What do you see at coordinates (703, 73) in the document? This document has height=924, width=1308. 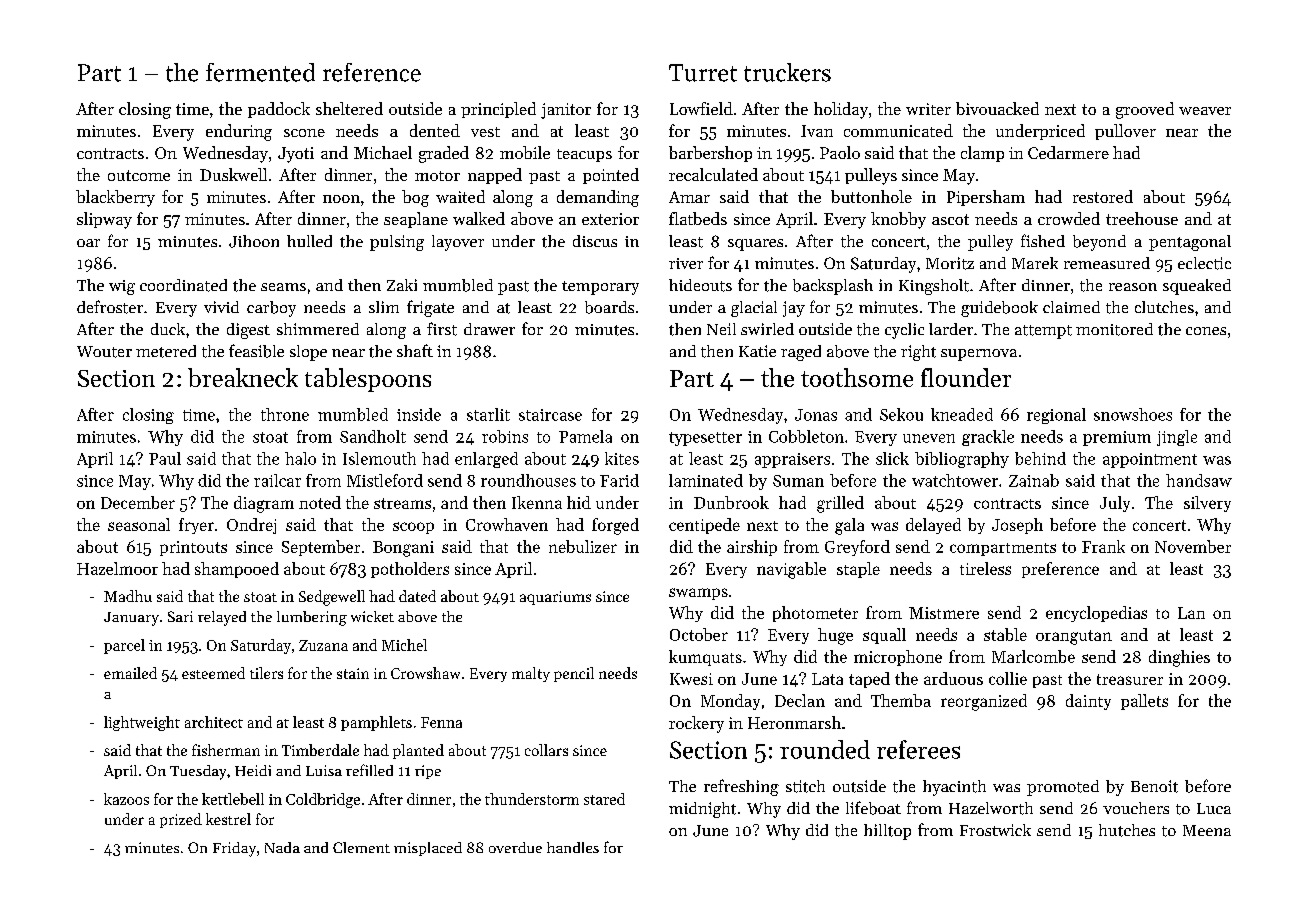 I see `Turret` at bounding box center [703, 73].
